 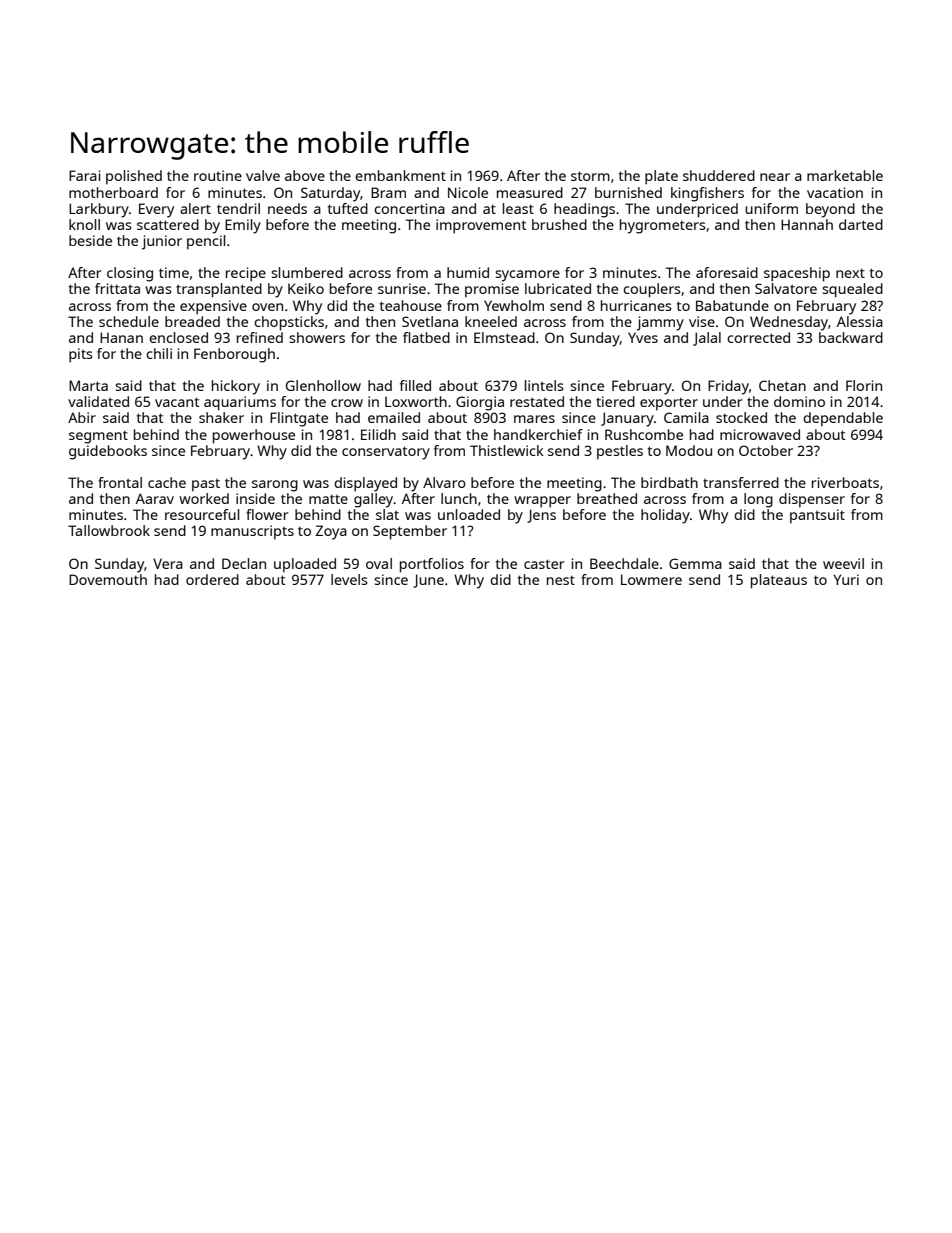 I want to click on filled, so click(x=415, y=385).
